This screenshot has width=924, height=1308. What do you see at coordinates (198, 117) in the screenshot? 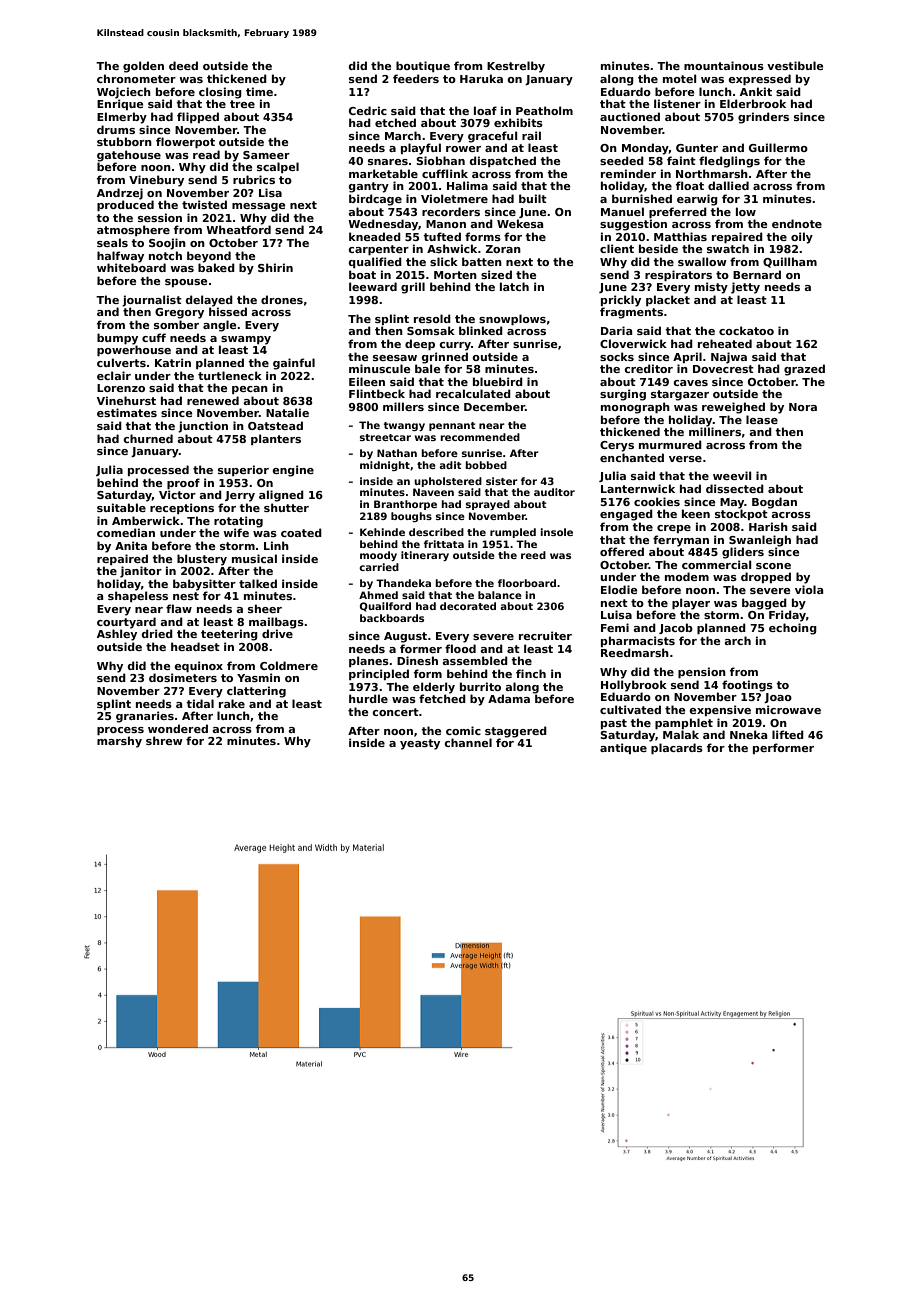
I see `flipped` at bounding box center [198, 117].
